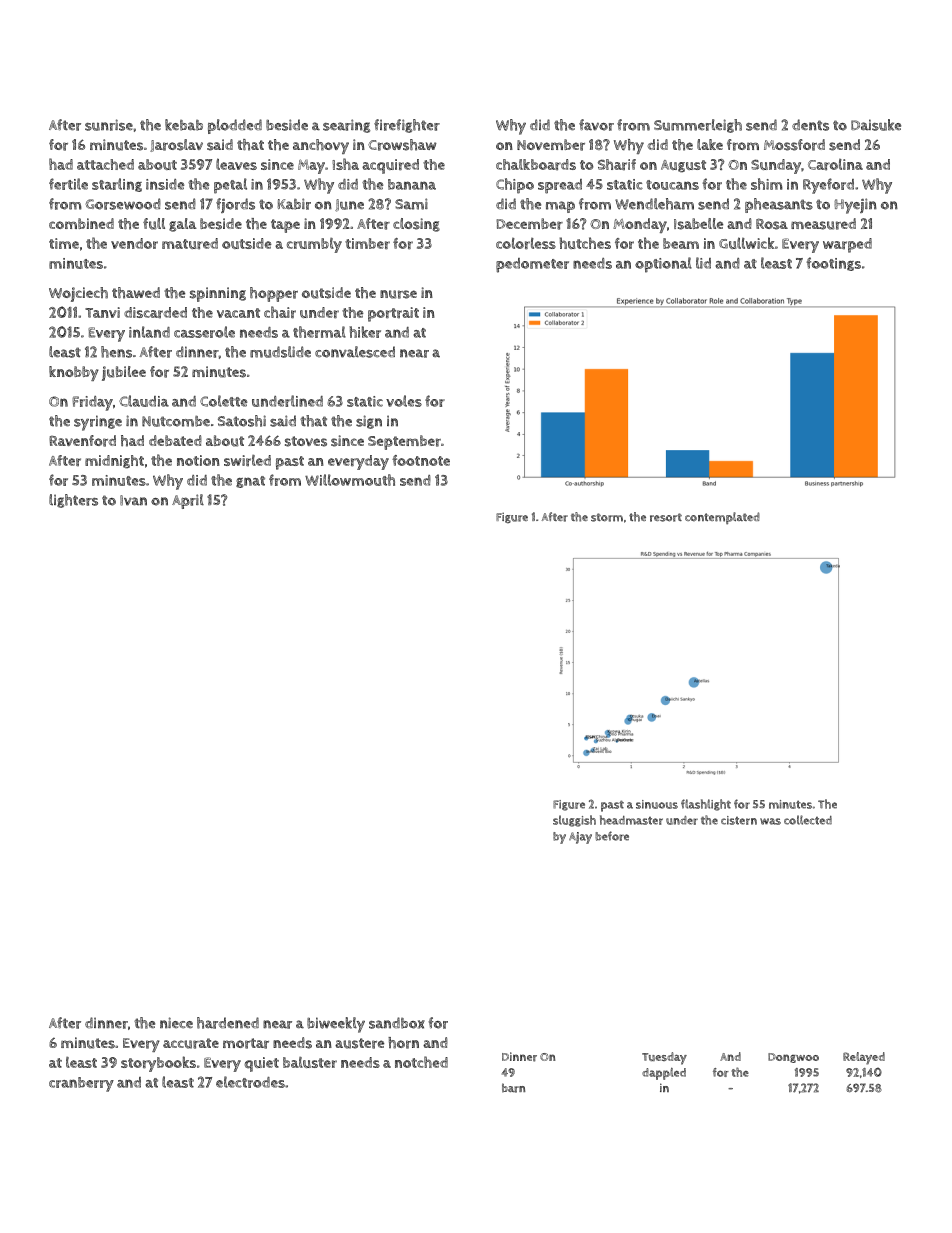 Image resolution: width=952 pixels, height=1233 pixels. Describe the element at coordinates (402, 145) in the page. I see `Crowshaw` at that location.
